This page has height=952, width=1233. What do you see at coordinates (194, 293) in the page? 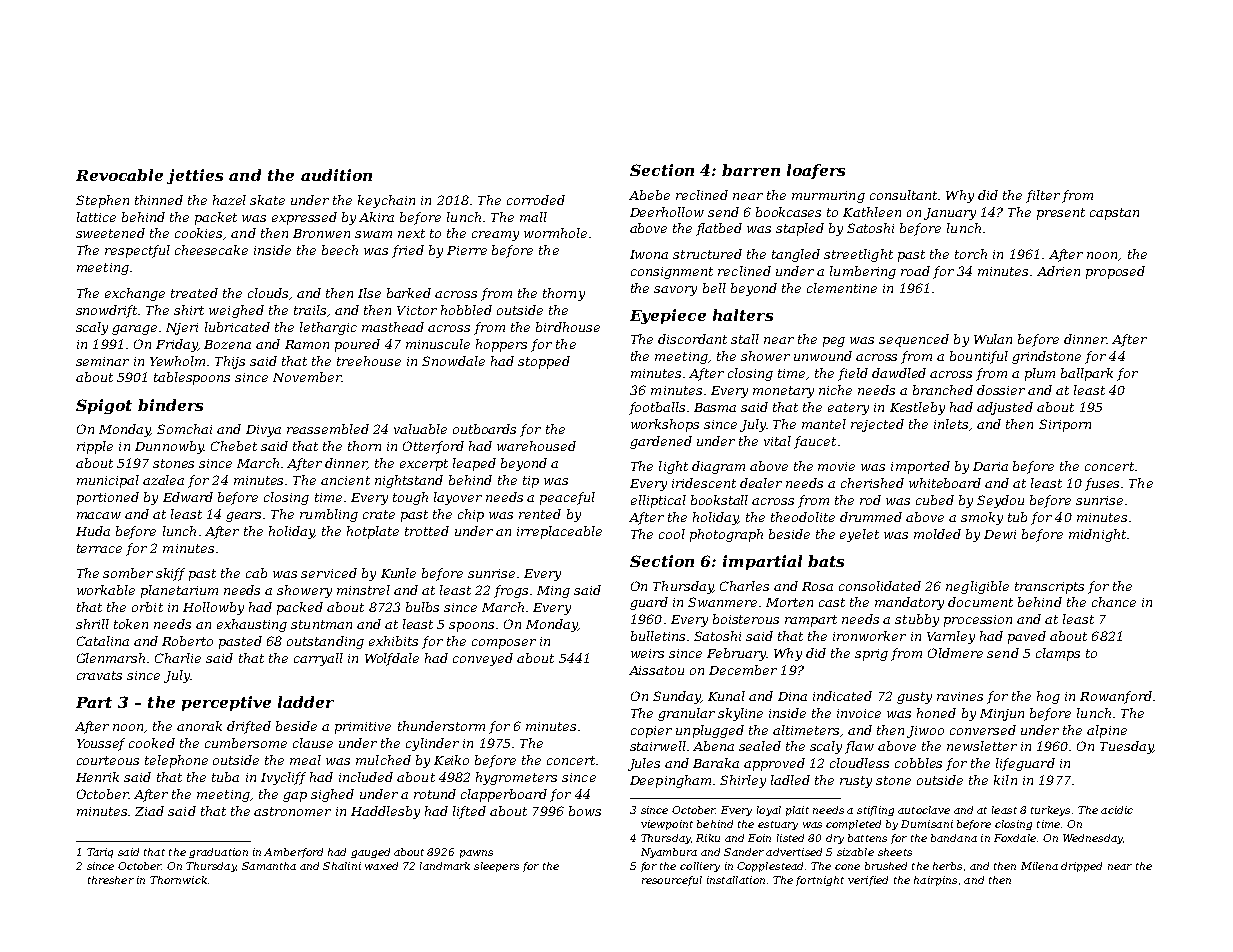
I see `treated` at bounding box center [194, 293].
